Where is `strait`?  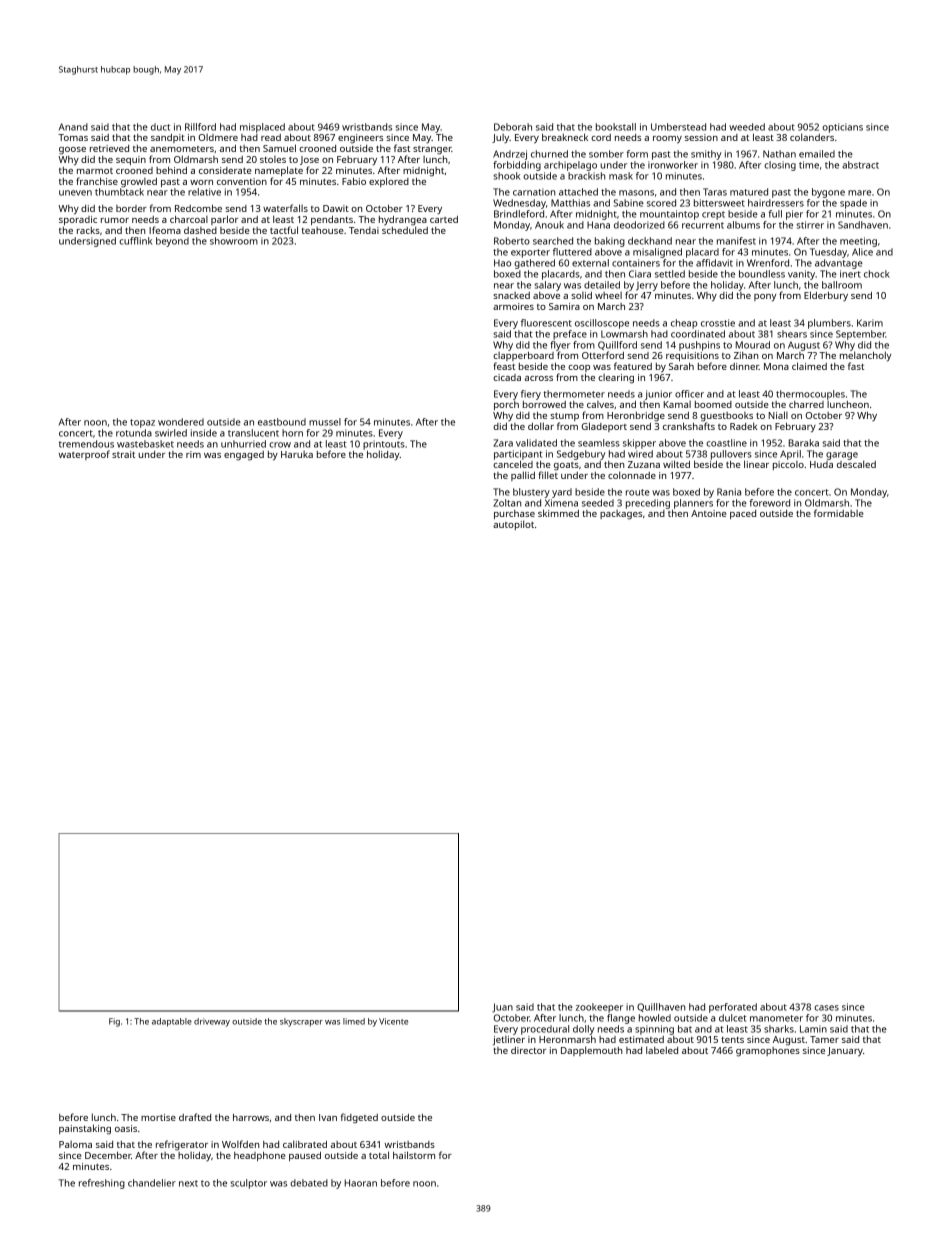
strait is located at coordinates (123, 454).
